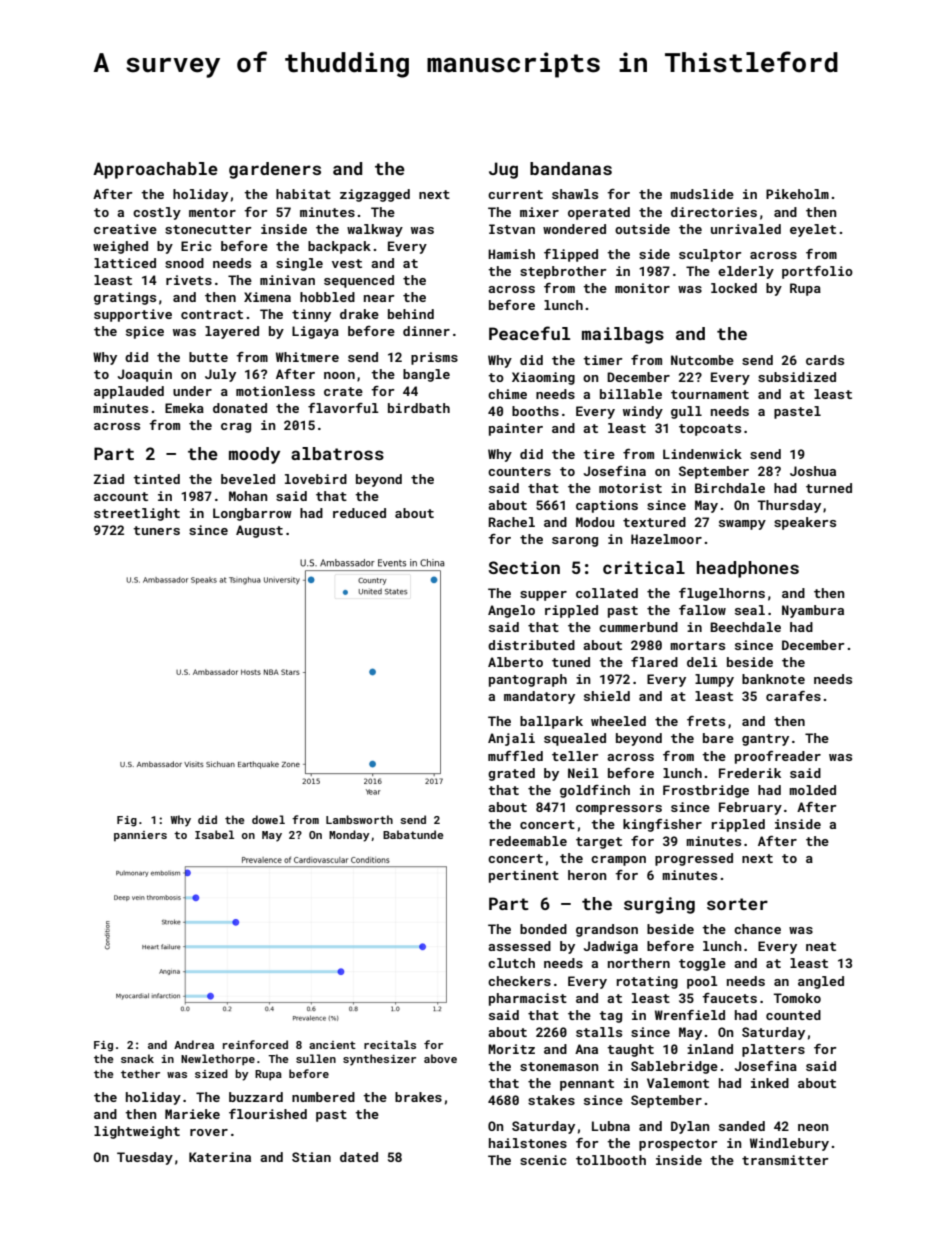  What do you see at coordinates (155, 170) in the page?
I see `Approachable` at bounding box center [155, 170].
